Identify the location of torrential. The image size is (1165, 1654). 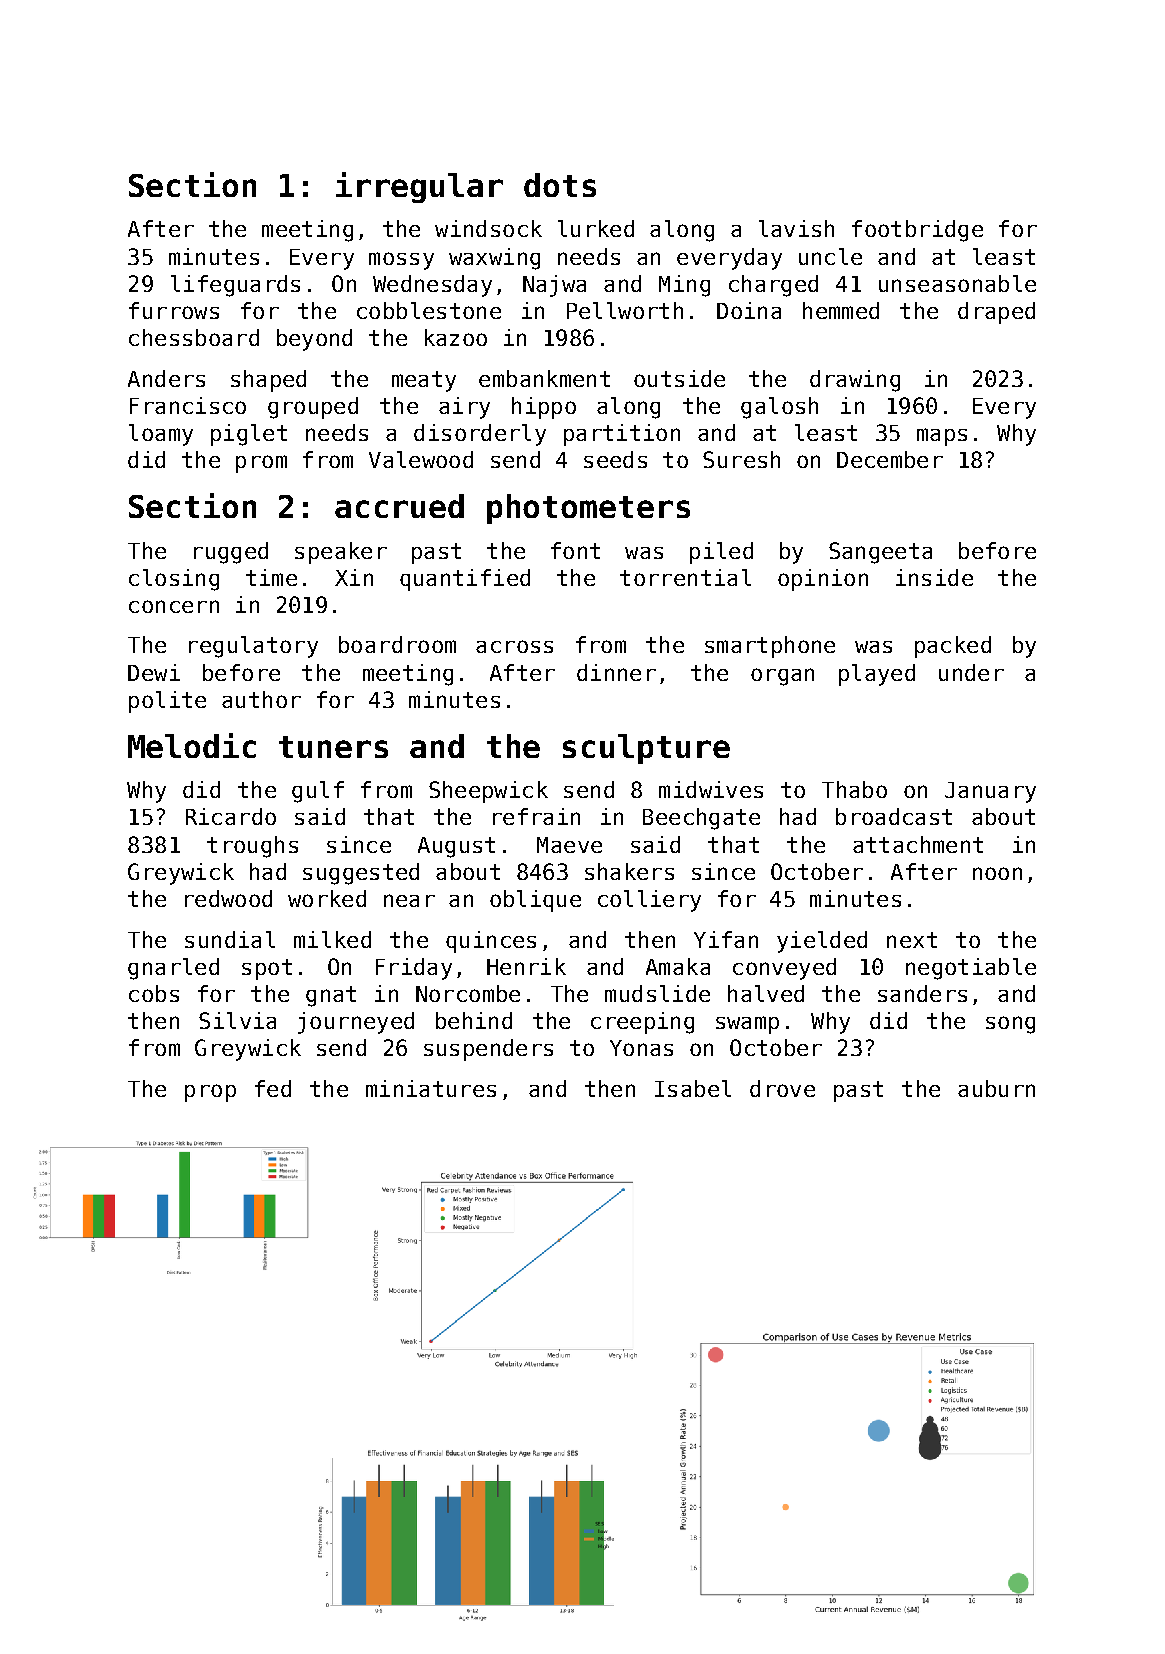
(685, 577).
